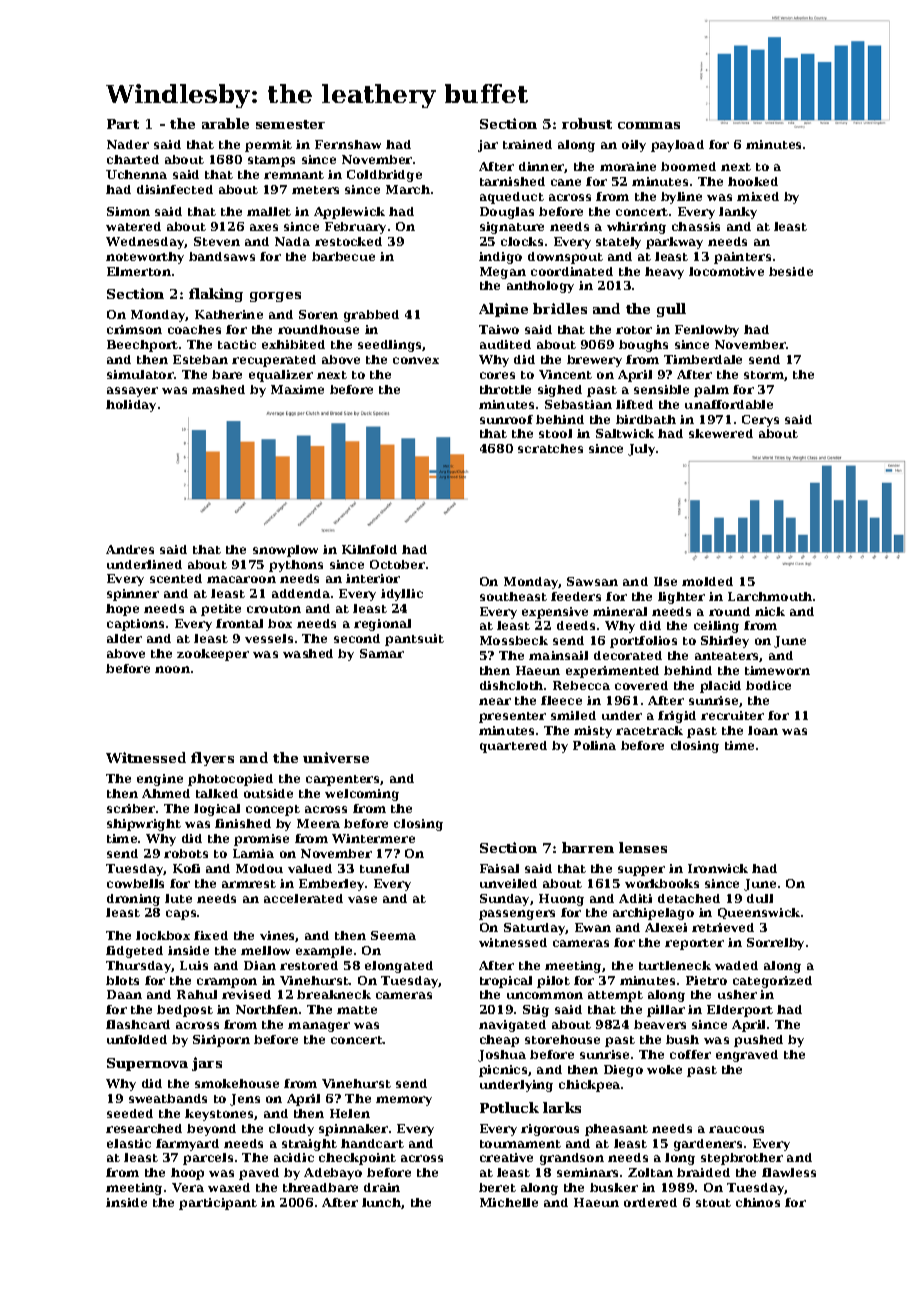 This image has width=924, height=1308. I want to click on Fenlowby, so click(707, 331).
